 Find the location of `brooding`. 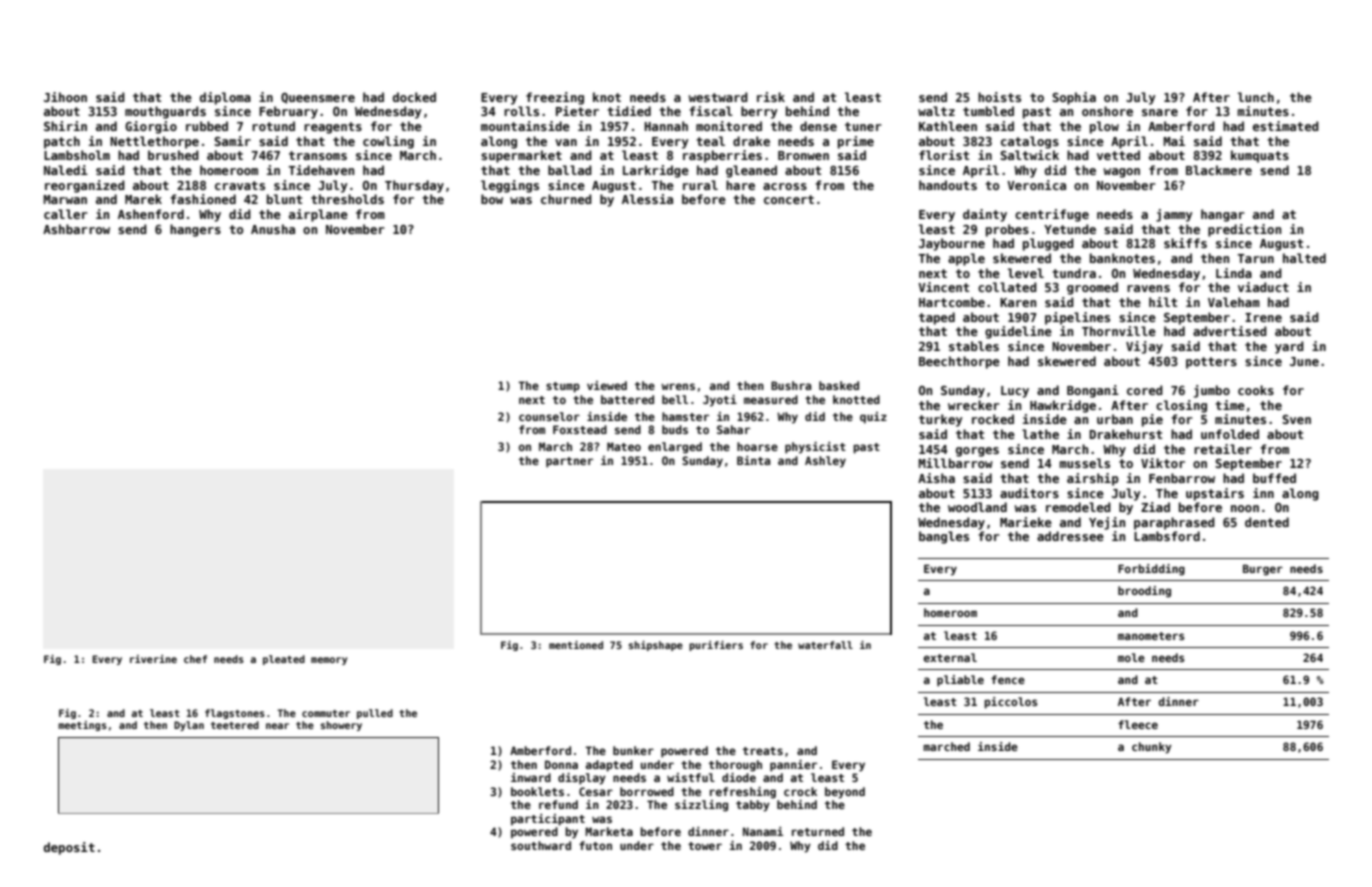

brooding is located at coordinates (1144, 592).
